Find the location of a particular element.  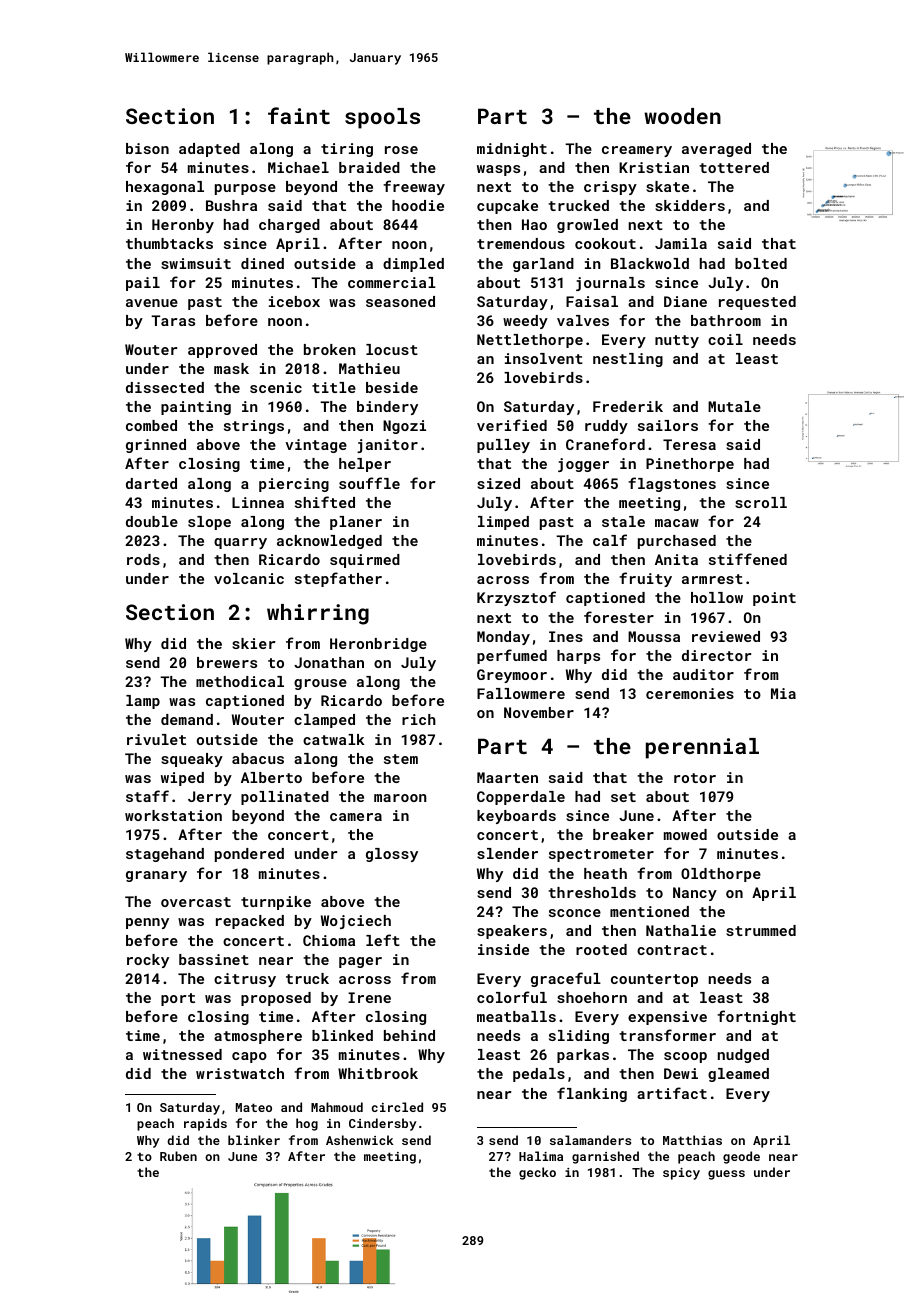

stale is located at coordinates (623, 521).
